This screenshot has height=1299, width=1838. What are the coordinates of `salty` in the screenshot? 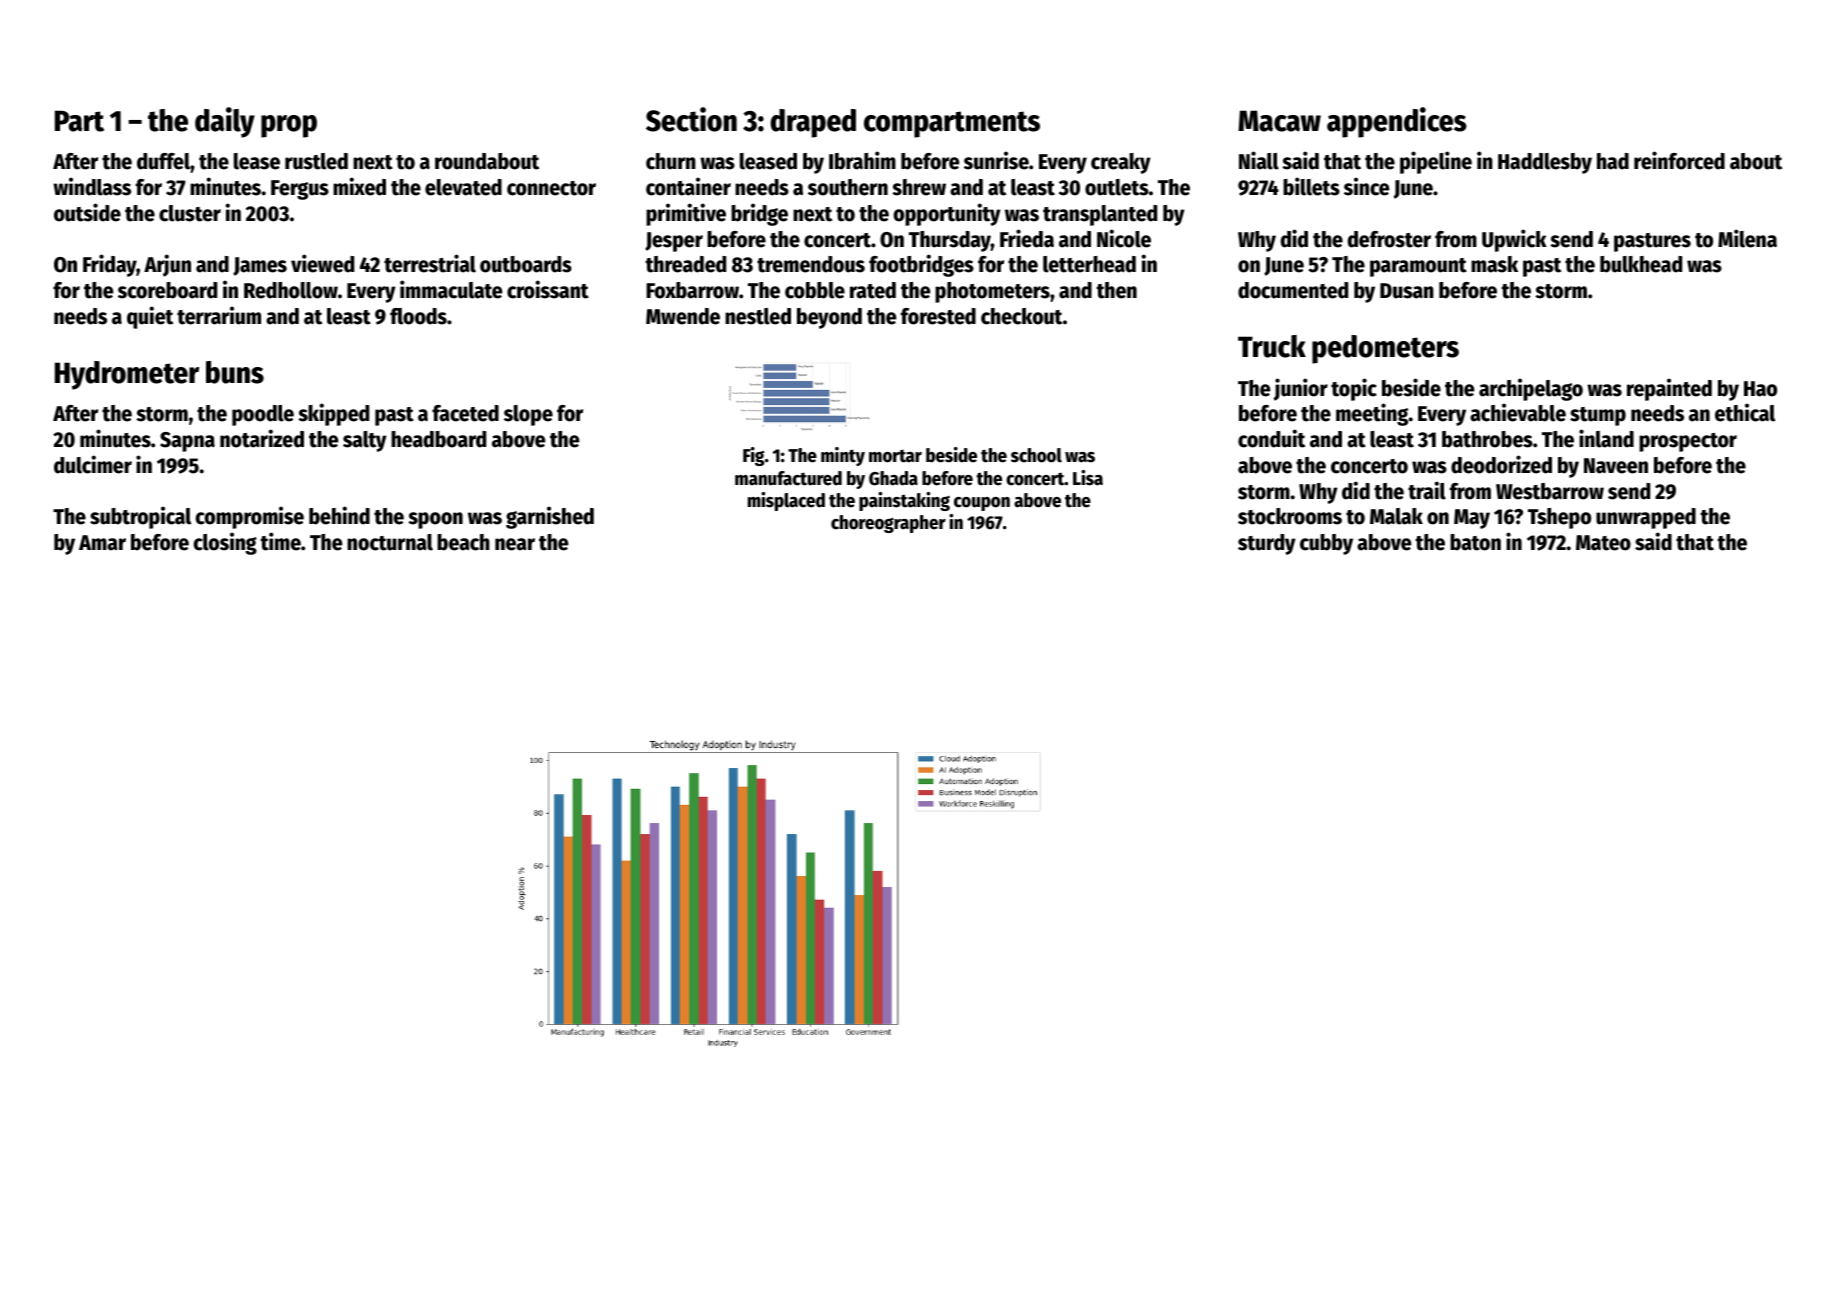 It's located at (365, 441).
